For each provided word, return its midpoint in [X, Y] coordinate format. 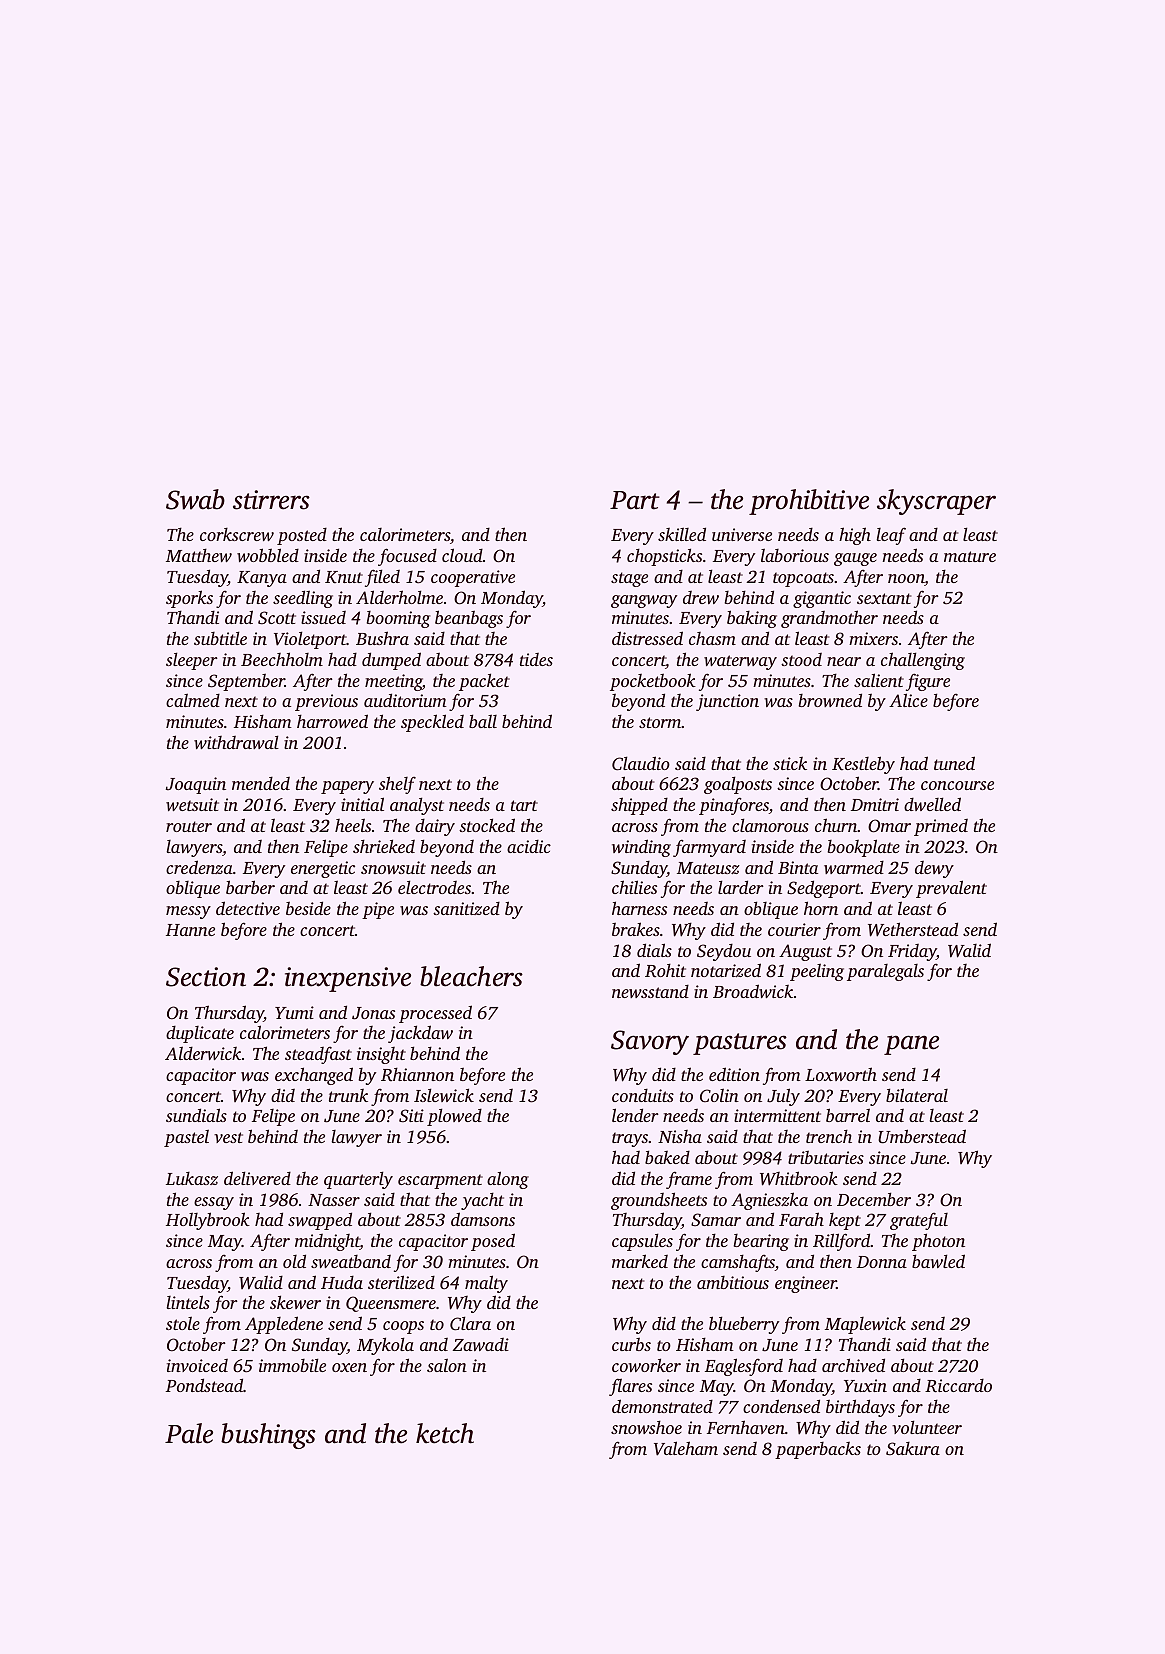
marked [640, 1261]
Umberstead [922, 1136]
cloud [462, 555]
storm [660, 722]
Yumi [294, 1012]
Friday [912, 952]
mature [970, 556]
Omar [889, 826]
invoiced [197, 1365]
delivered [257, 1178]
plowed [454, 1117]
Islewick [444, 1095]
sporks [189, 599]
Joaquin [196, 785]
